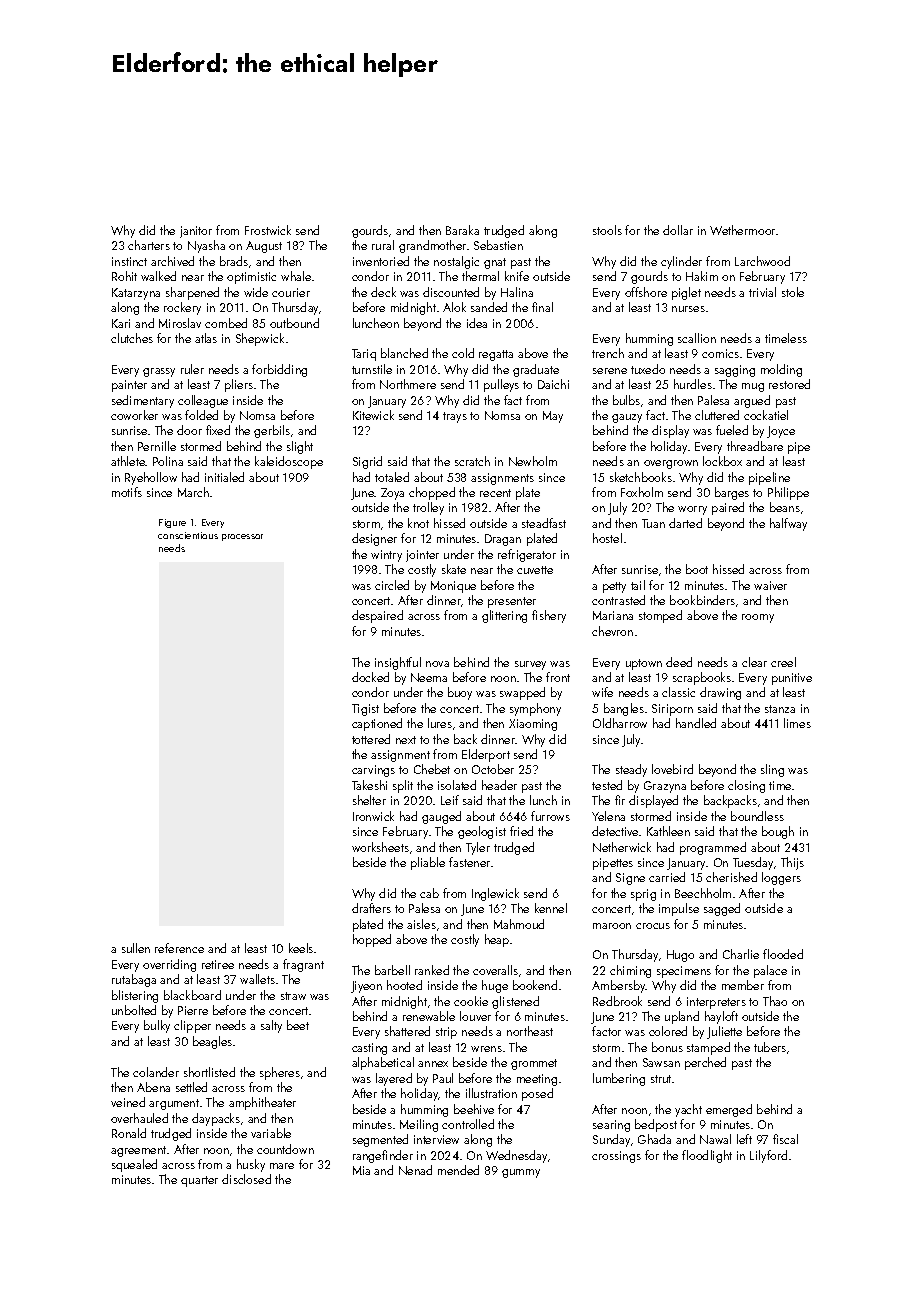 This page has height=1308, width=924. What do you see at coordinates (272, 431) in the page?
I see `gerbils` at bounding box center [272, 431].
